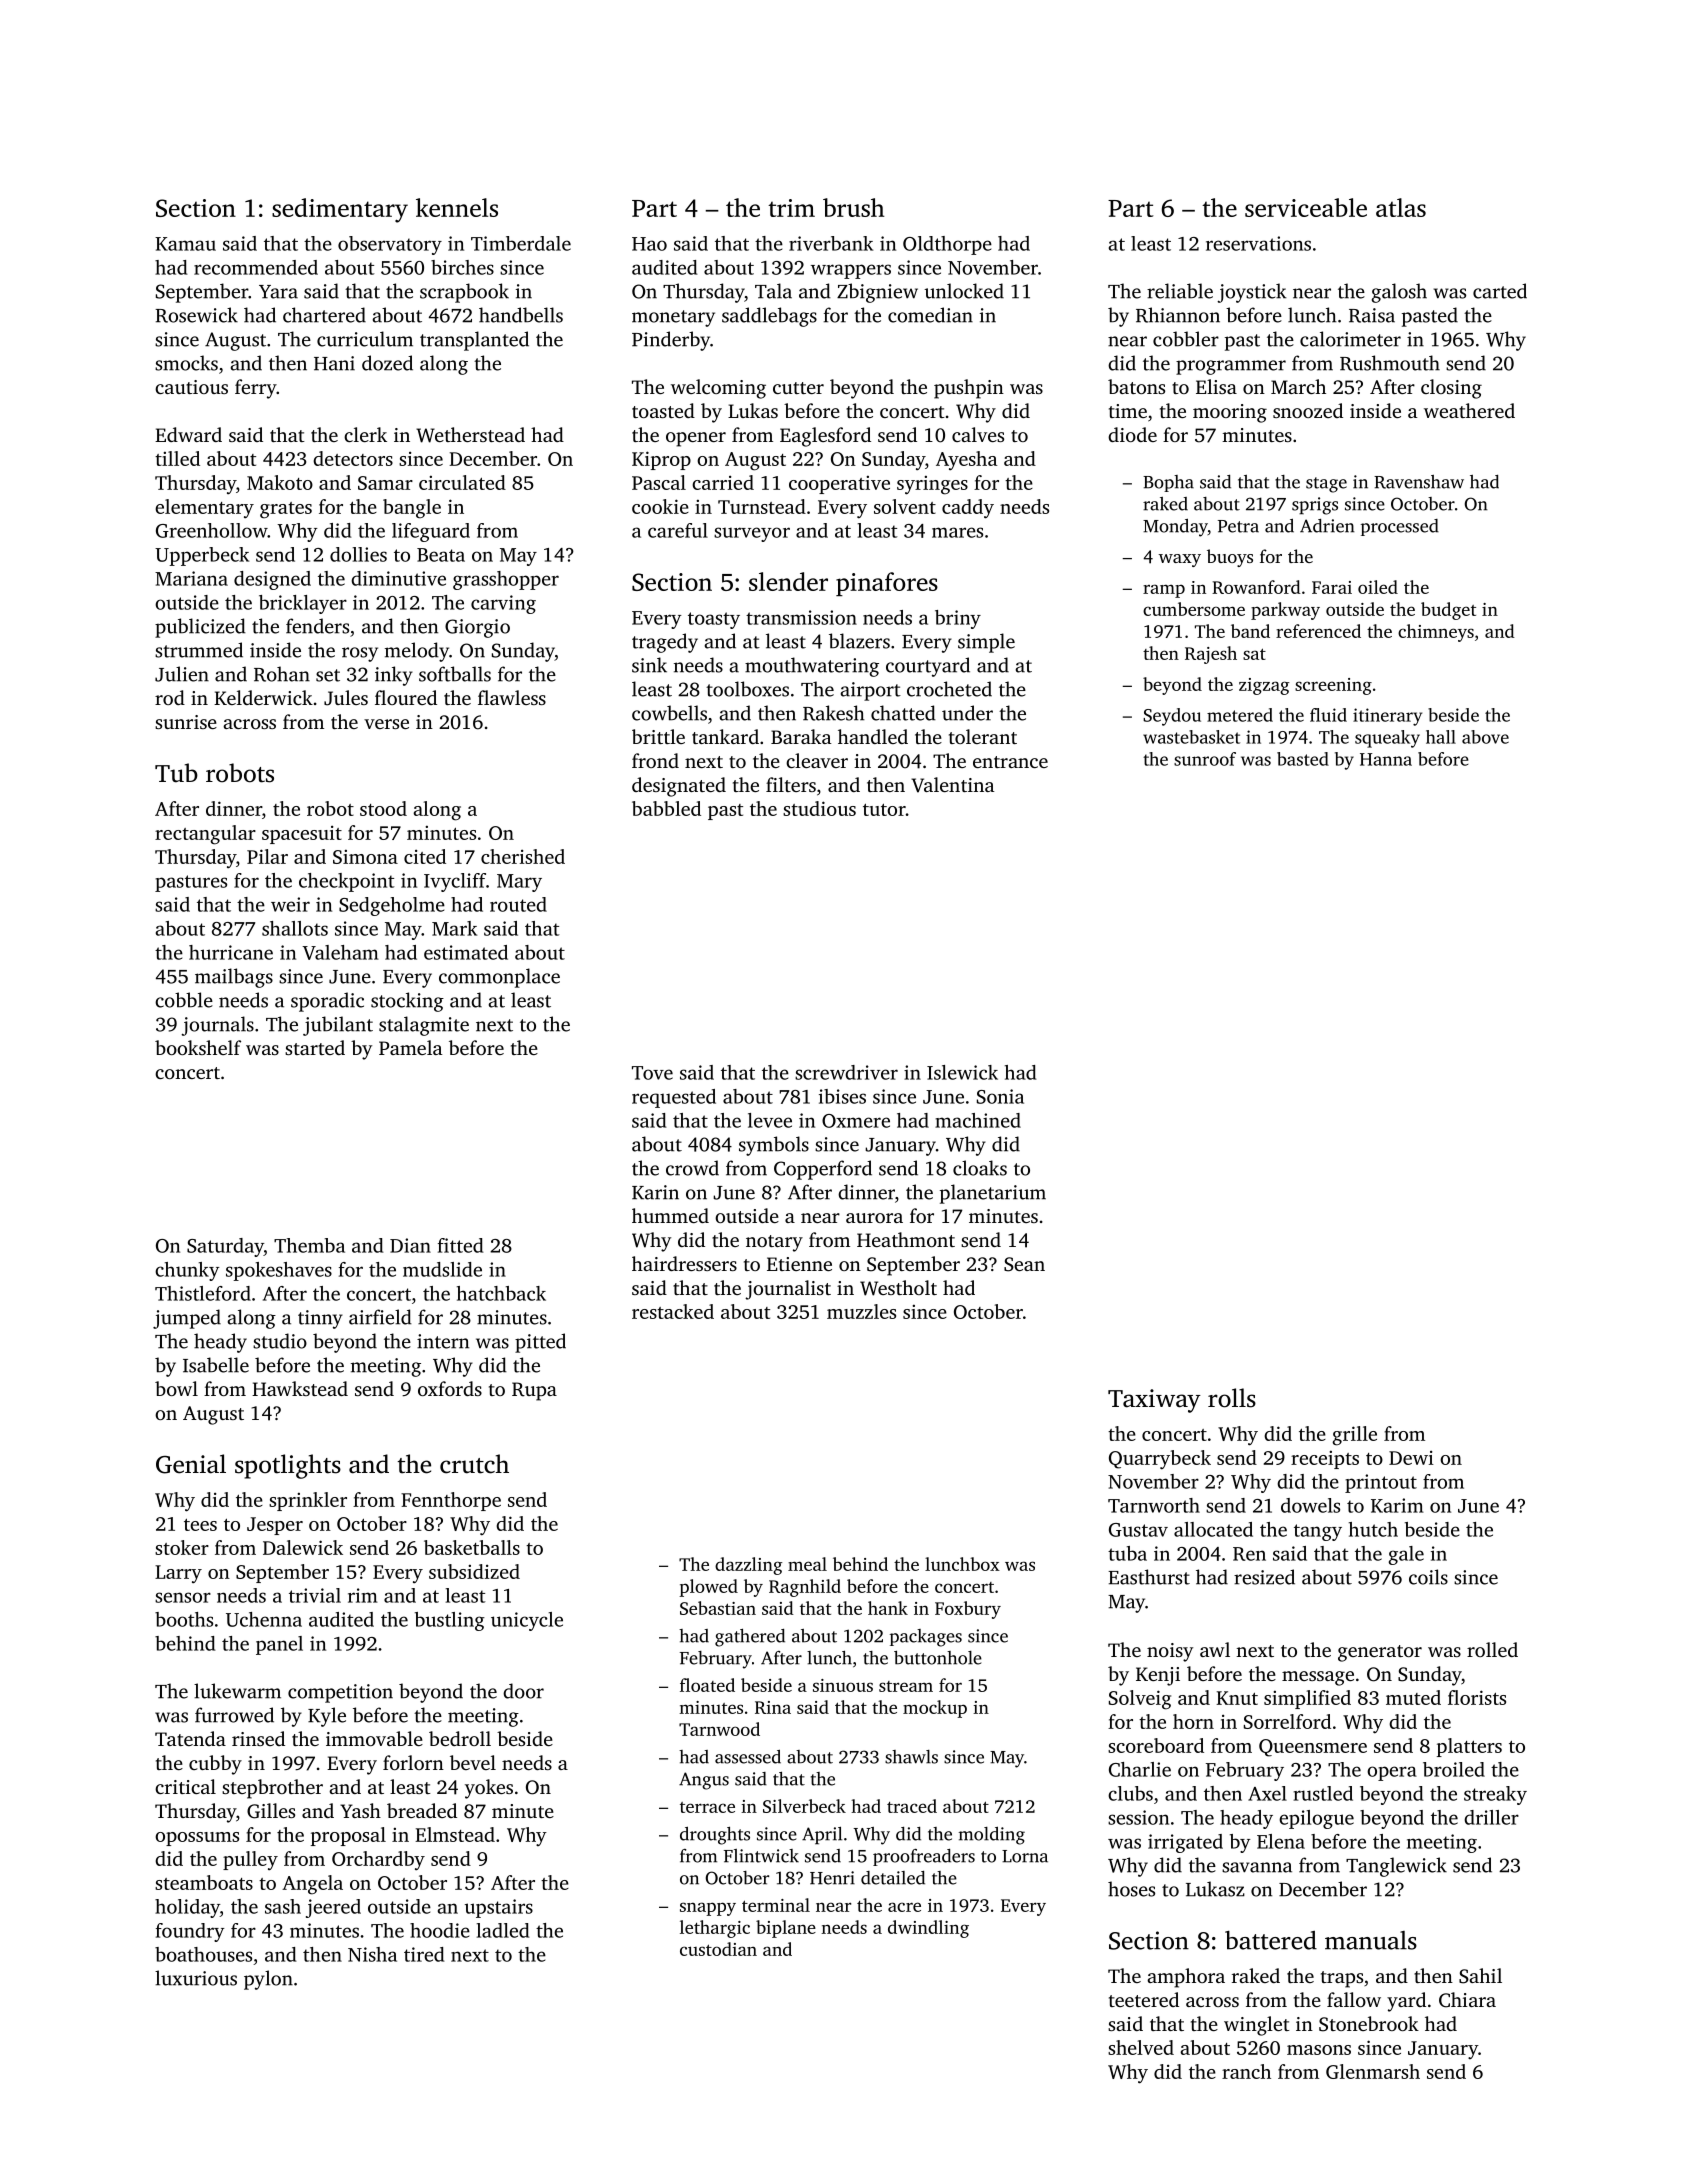 Image resolution: width=1683 pixels, height=2178 pixels. What do you see at coordinates (1306, 207) in the screenshot?
I see `serviceable` at bounding box center [1306, 207].
